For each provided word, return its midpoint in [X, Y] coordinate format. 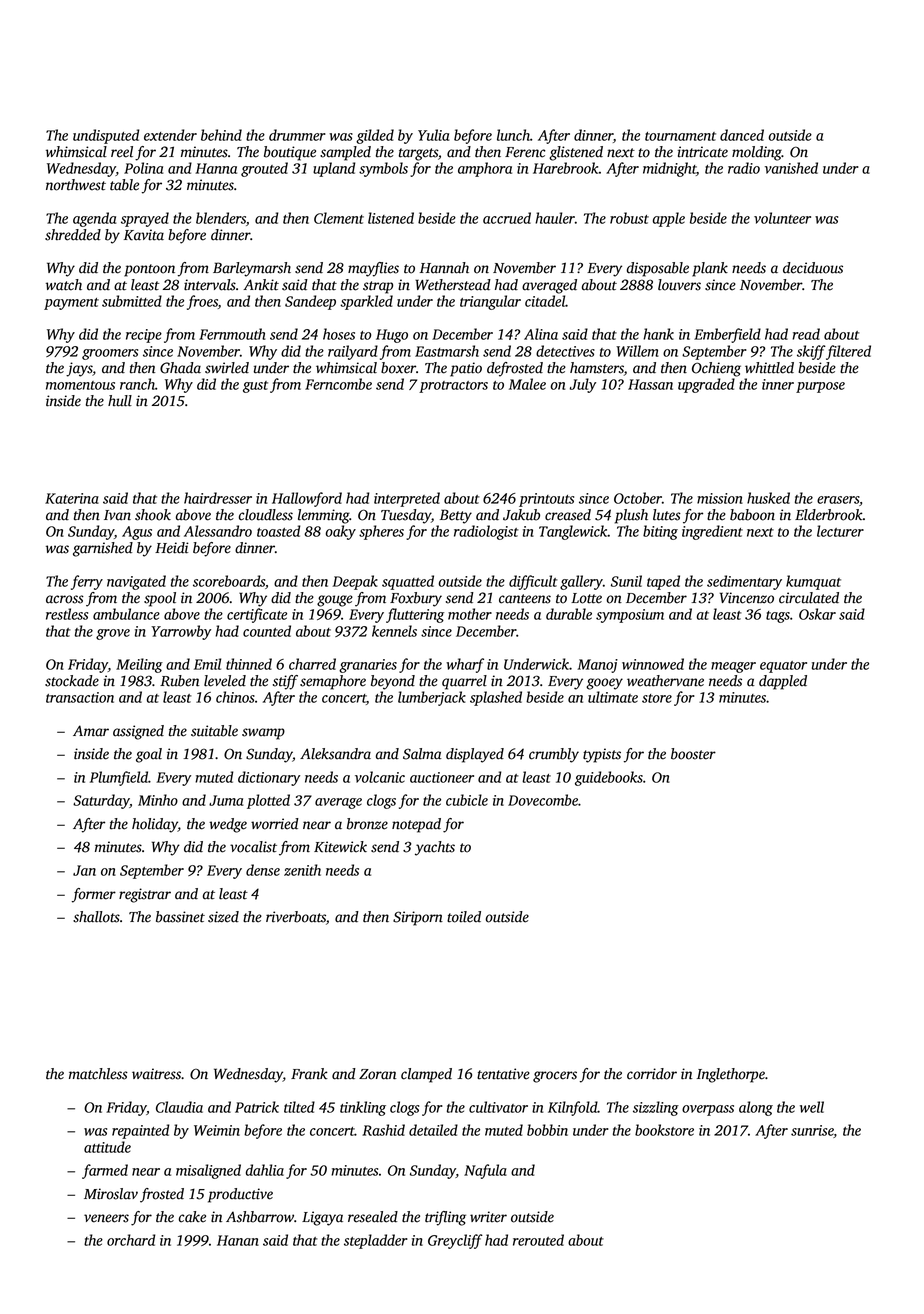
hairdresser [218, 498]
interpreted [407, 499]
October [638, 498]
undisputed [106, 136]
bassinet [180, 917]
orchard [131, 1240]
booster [693, 754]
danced [742, 135]
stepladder [376, 1241]
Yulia [433, 135]
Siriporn [418, 918]
